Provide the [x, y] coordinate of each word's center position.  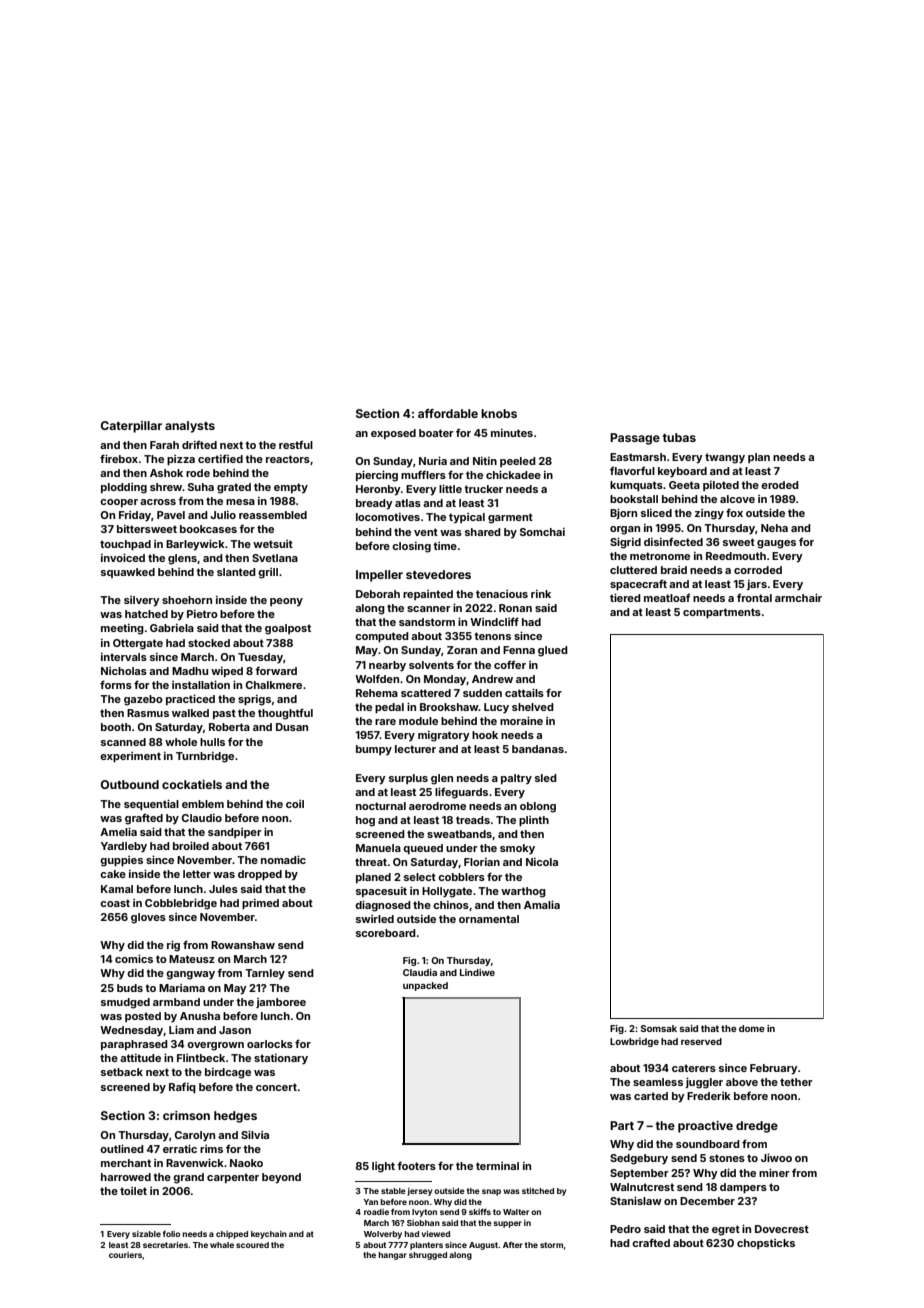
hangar [392, 1256]
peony [286, 602]
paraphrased [134, 1045]
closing [411, 547]
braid [674, 570]
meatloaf [667, 598]
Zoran [462, 650]
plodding [124, 488]
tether [796, 1082]
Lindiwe [477, 972]
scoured [252, 1245]
